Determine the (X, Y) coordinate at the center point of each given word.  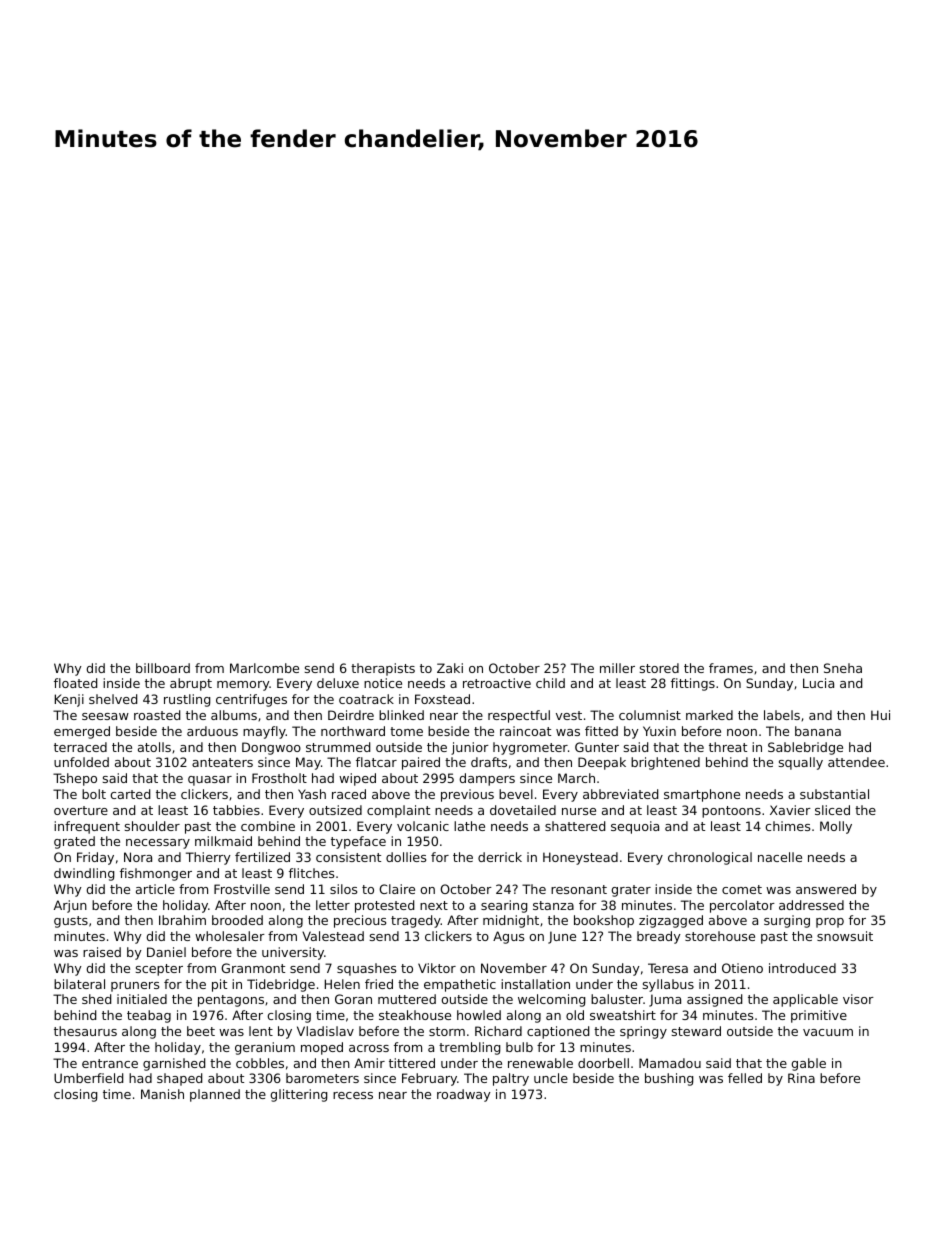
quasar (210, 781)
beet (201, 1031)
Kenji (69, 700)
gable (808, 1064)
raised (102, 952)
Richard (498, 1031)
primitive (819, 1016)
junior (470, 748)
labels (782, 715)
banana (818, 731)
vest (569, 715)
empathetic (460, 985)
